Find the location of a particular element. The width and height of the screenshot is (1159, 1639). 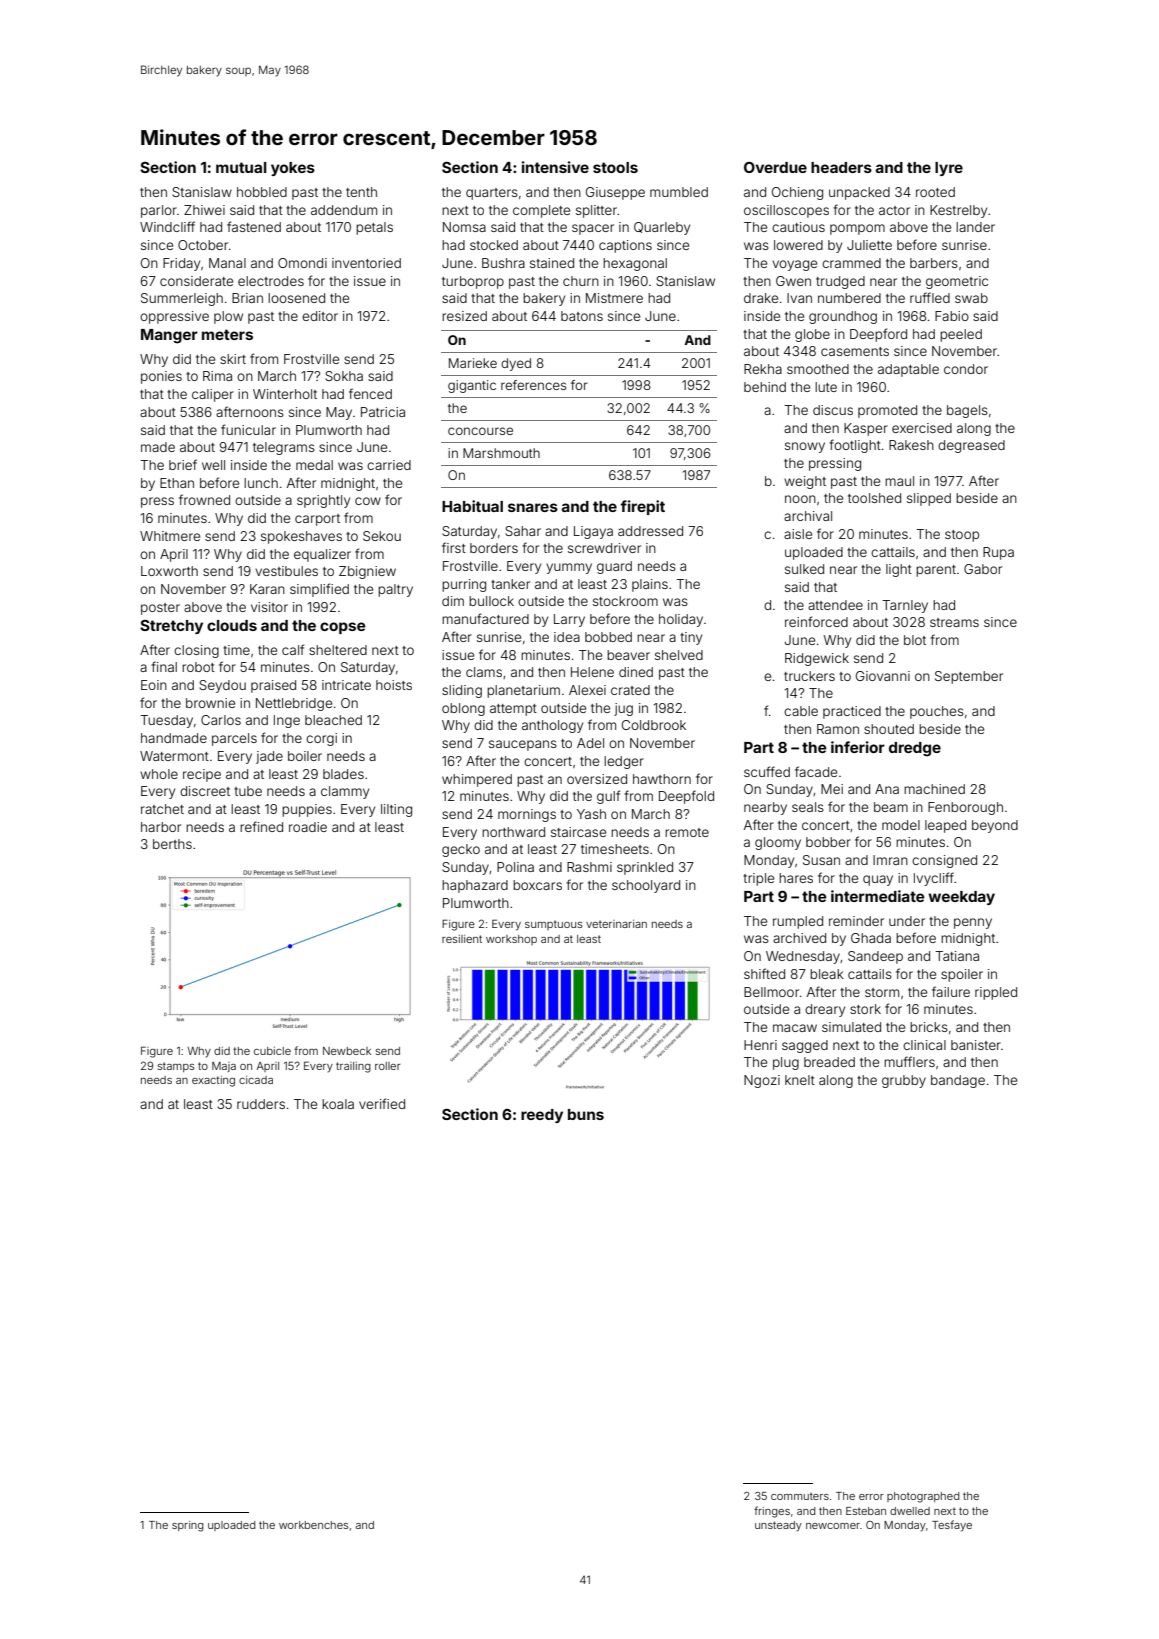

newcomer is located at coordinates (833, 1526).
